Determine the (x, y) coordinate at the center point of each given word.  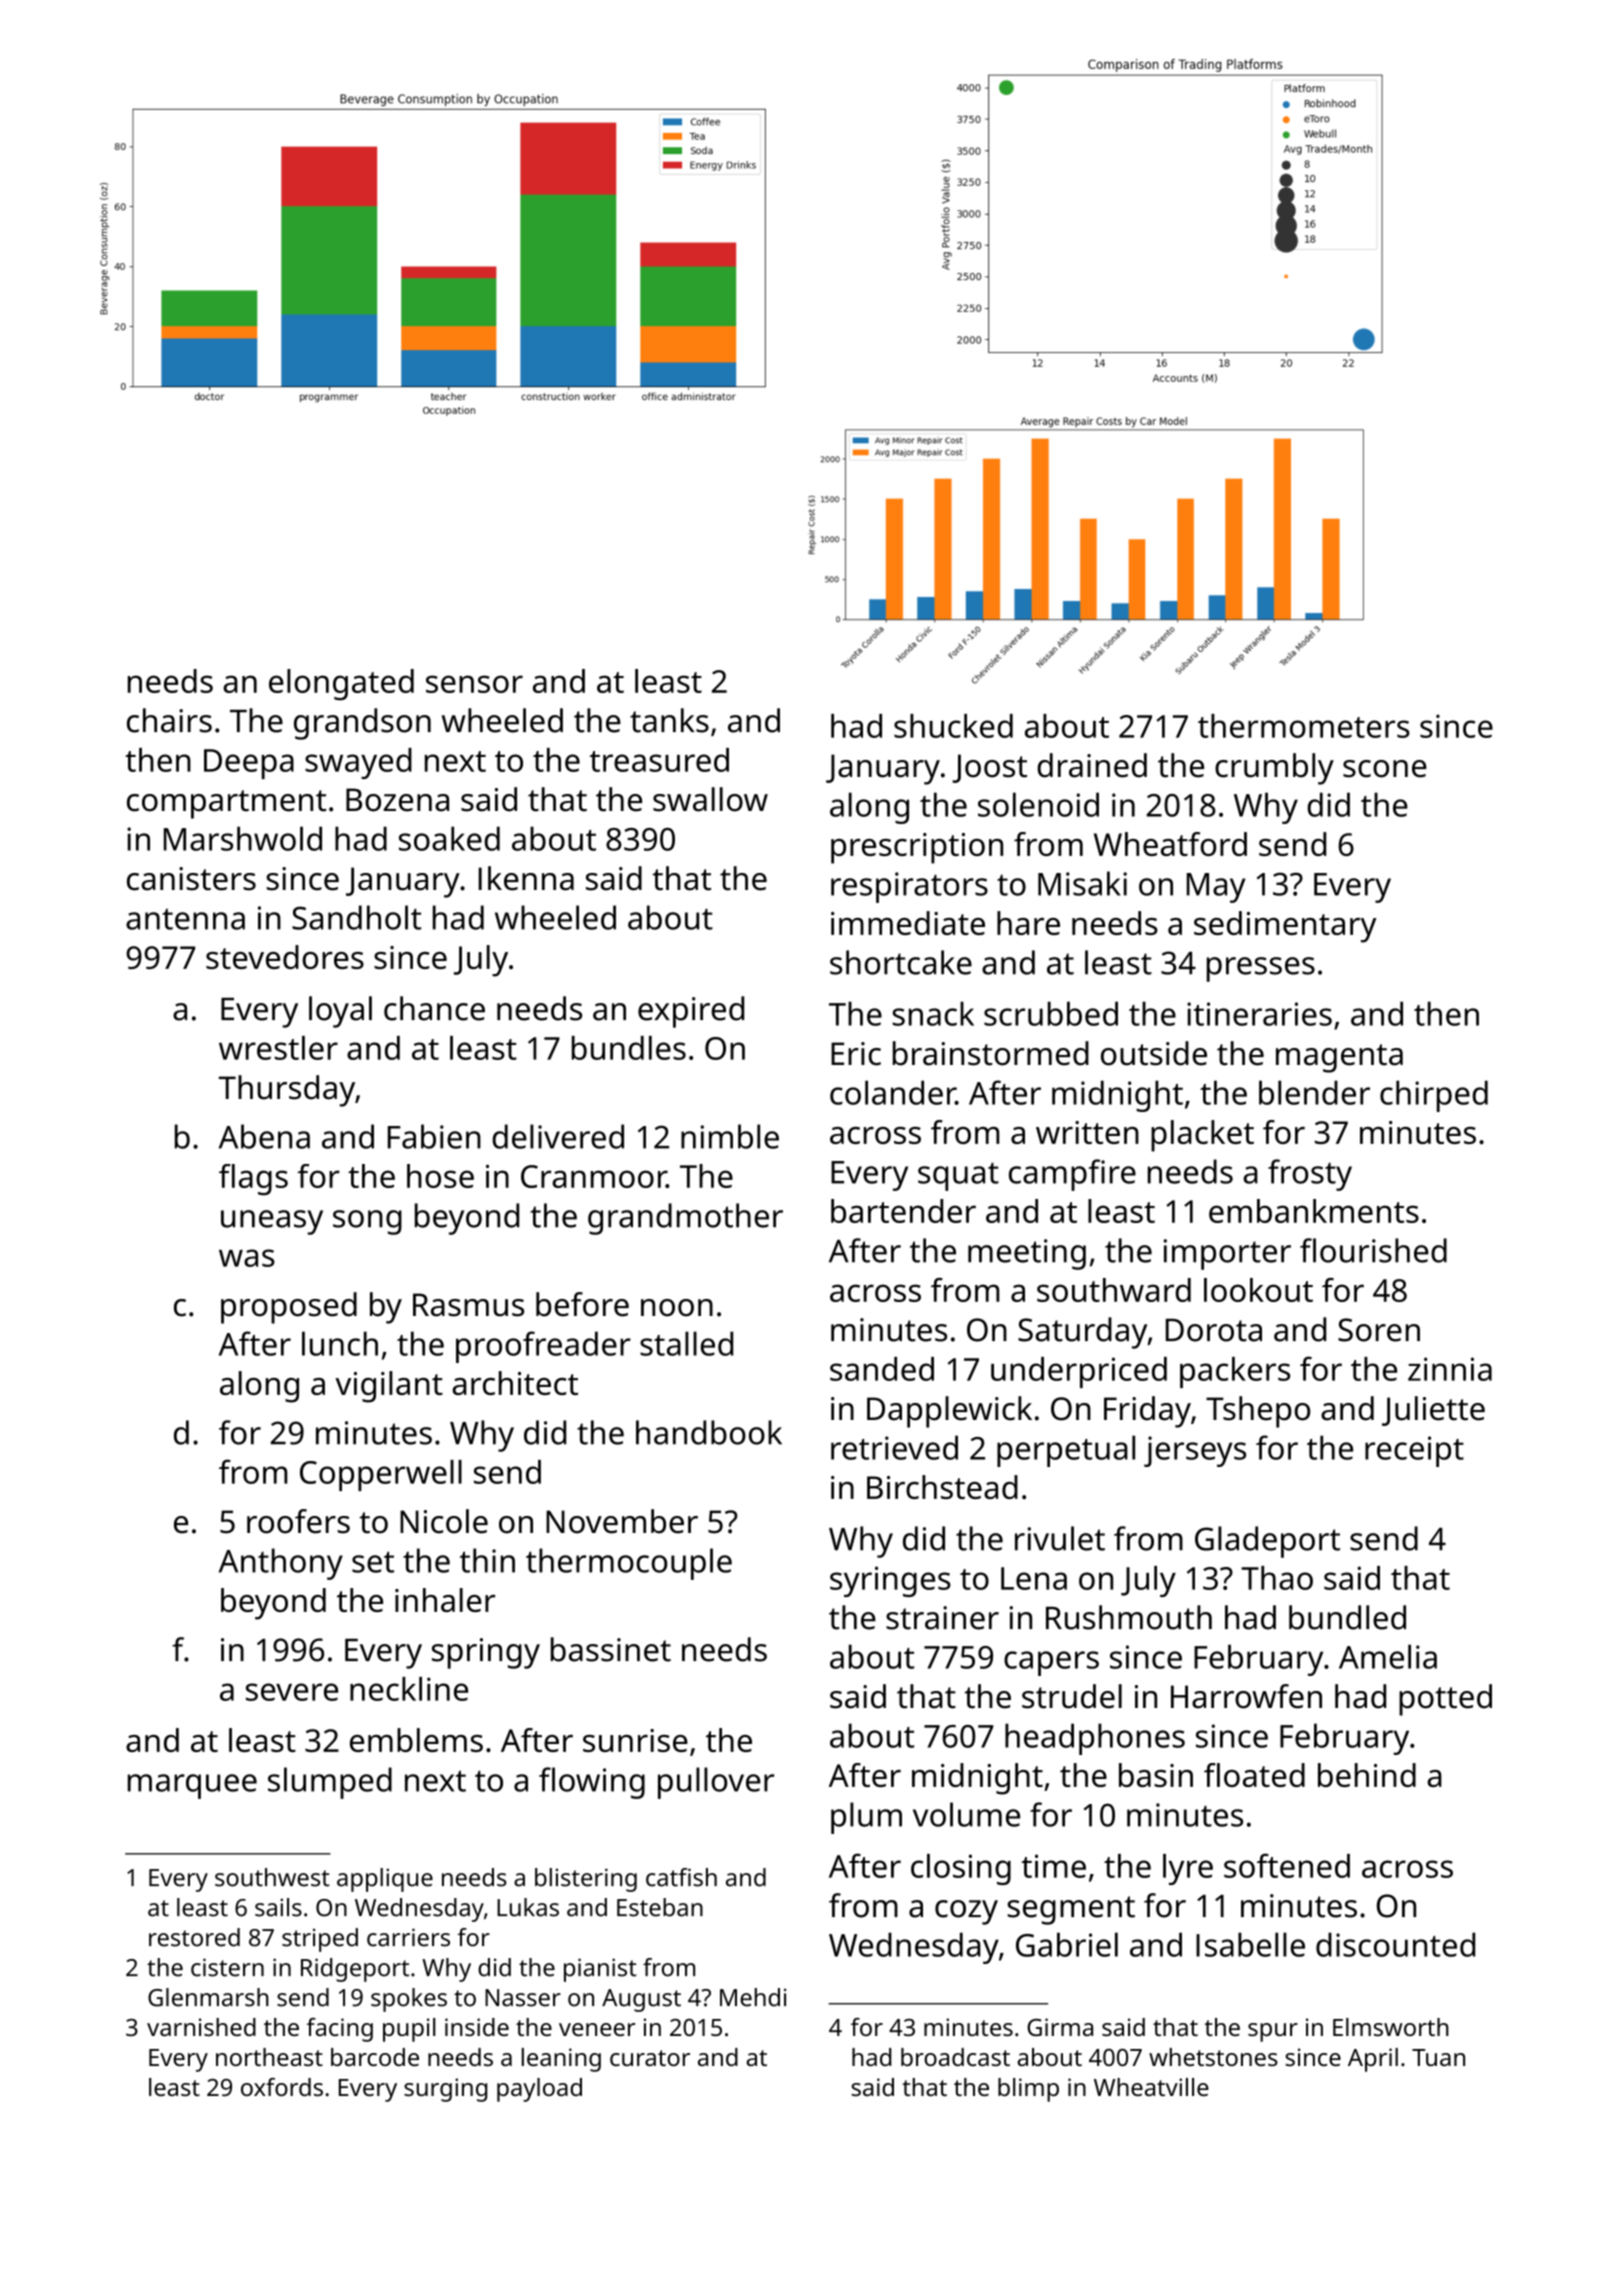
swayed (358, 763)
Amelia (1388, 1656)
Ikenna (526, 878)
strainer (942, 1618)
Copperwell (381, 1475)
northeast (269, 2057)
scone (1385, 769)
